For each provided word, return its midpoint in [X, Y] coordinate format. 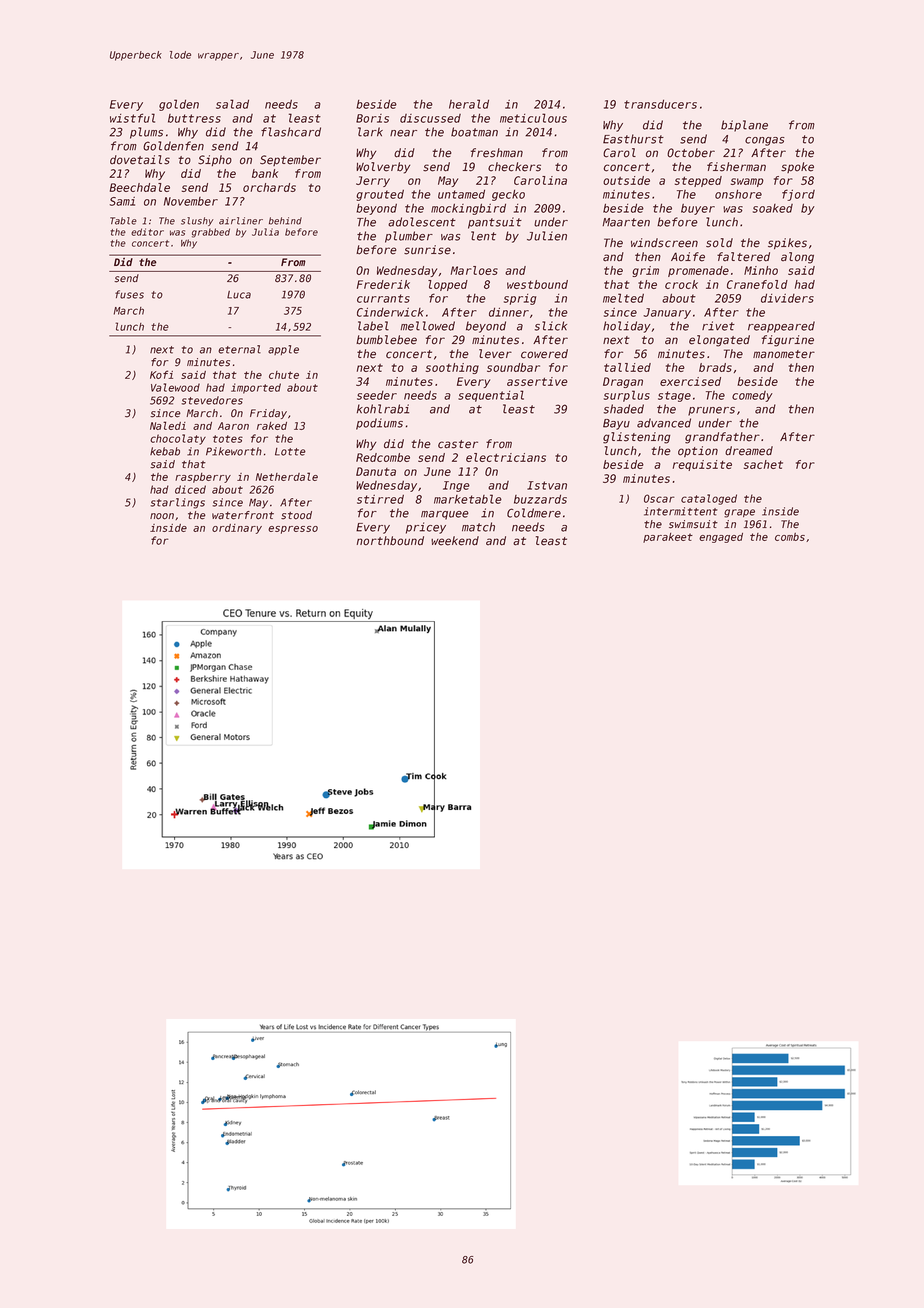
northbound [390, 541]
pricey [426, 528]
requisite [702, 465]
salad [232, 104]
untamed [461, 194]
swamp [747, 182]
